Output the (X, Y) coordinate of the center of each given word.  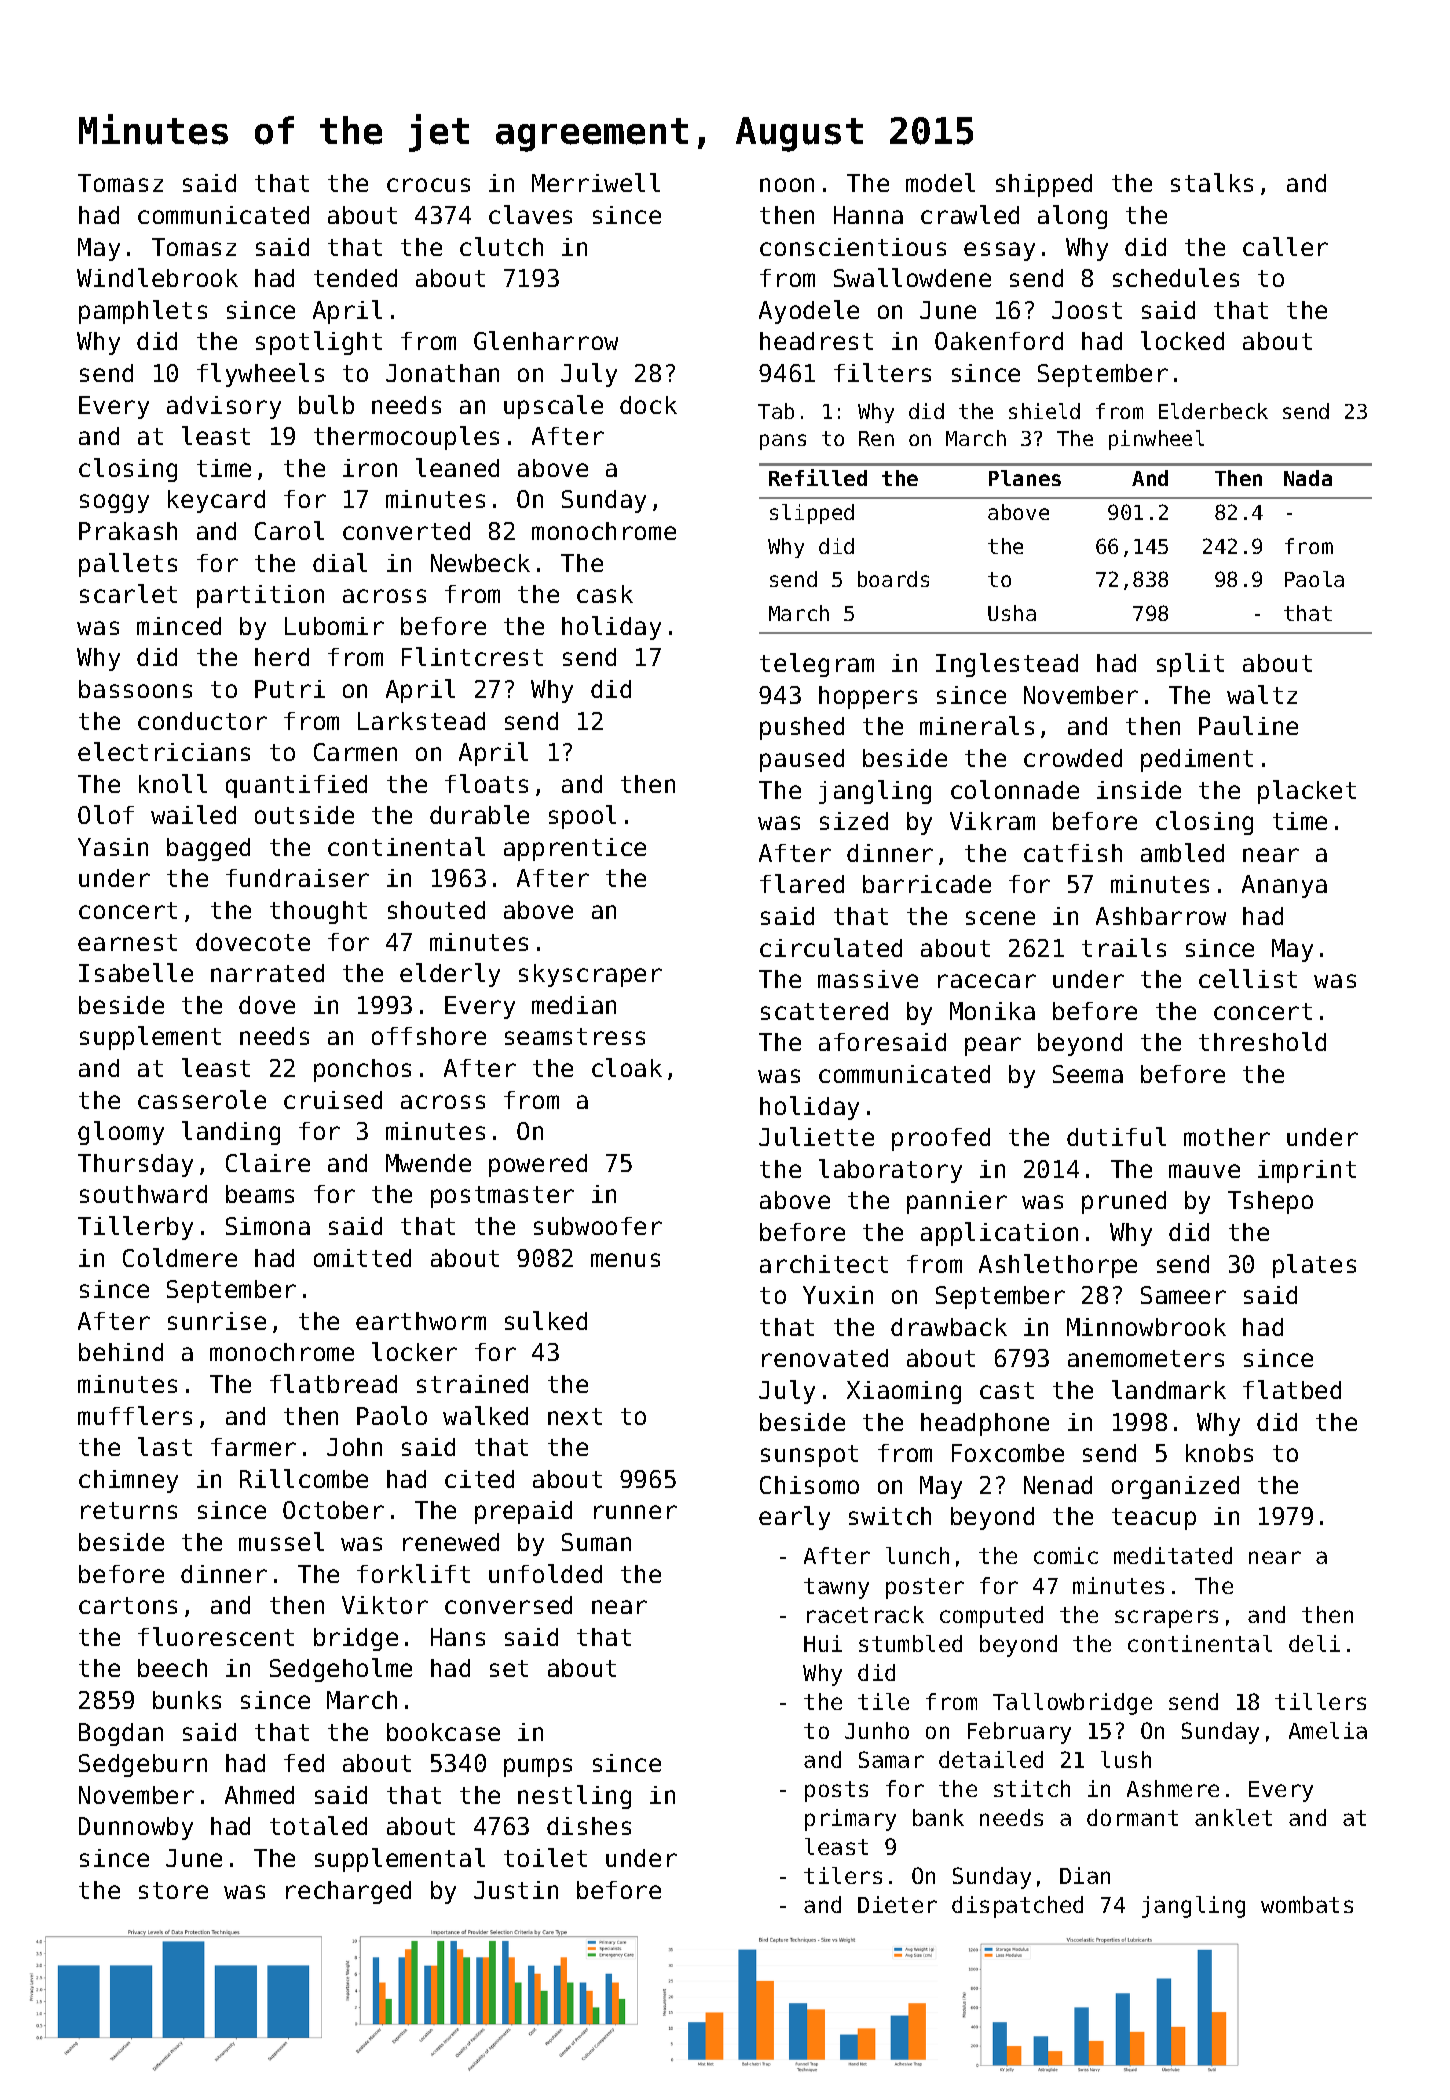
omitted (362, 1258)
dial (340, 562)
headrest (816, 341)
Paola (1314, 579)
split (1190, 665)
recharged (348, 1892)
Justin (516, 1890)
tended (355, 278)
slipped (812, 514)
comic (1066, 1555)
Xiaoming (904, 1392)
